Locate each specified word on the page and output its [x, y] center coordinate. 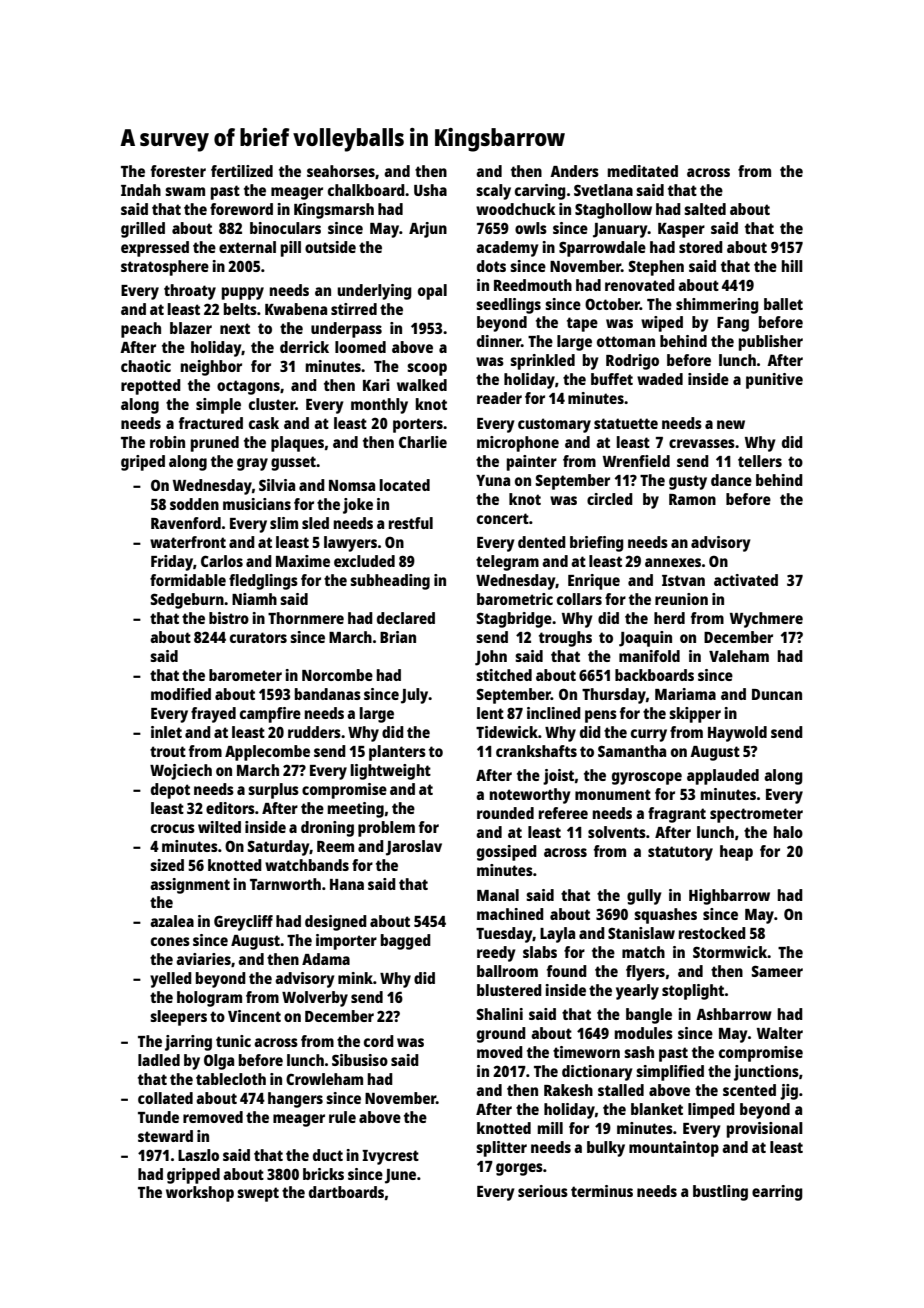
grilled [143, 230]
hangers [295, 1100]
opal [432, 292]
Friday [172, 563]
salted [705, 209]
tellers [760, 461]
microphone [518, 444]
